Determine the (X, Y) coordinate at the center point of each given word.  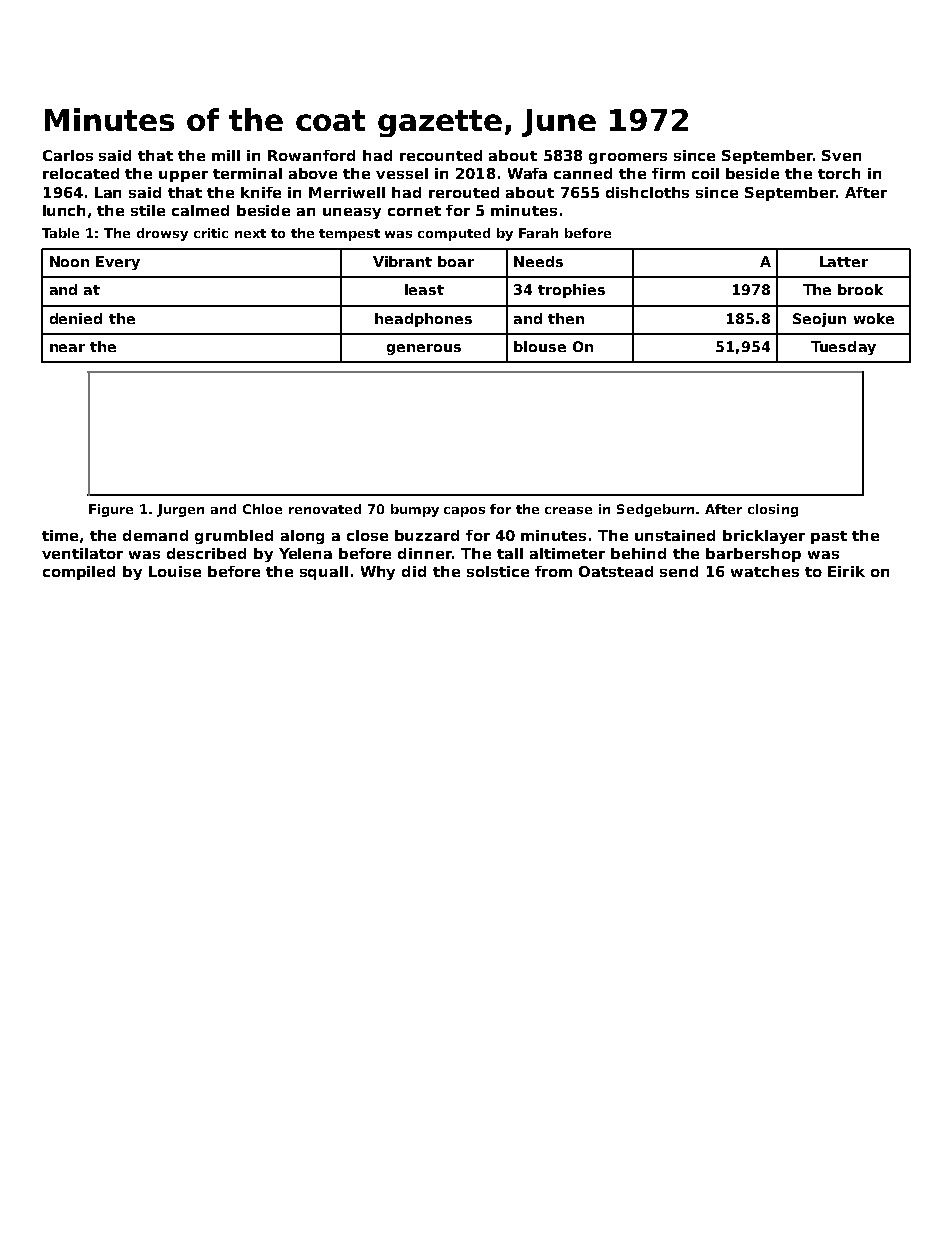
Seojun (819, 320)
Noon (69, 261)
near (67, 348)
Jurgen (180, 510)
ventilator (82, 553)
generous (424, 349)
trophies (571, 291)
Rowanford (311, 155)
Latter (844, 261)
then (566, 318)
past (829, 537)
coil (705, 173)
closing (773, 510)
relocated (81, 173)
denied (76, 318)
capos (464, 512)
